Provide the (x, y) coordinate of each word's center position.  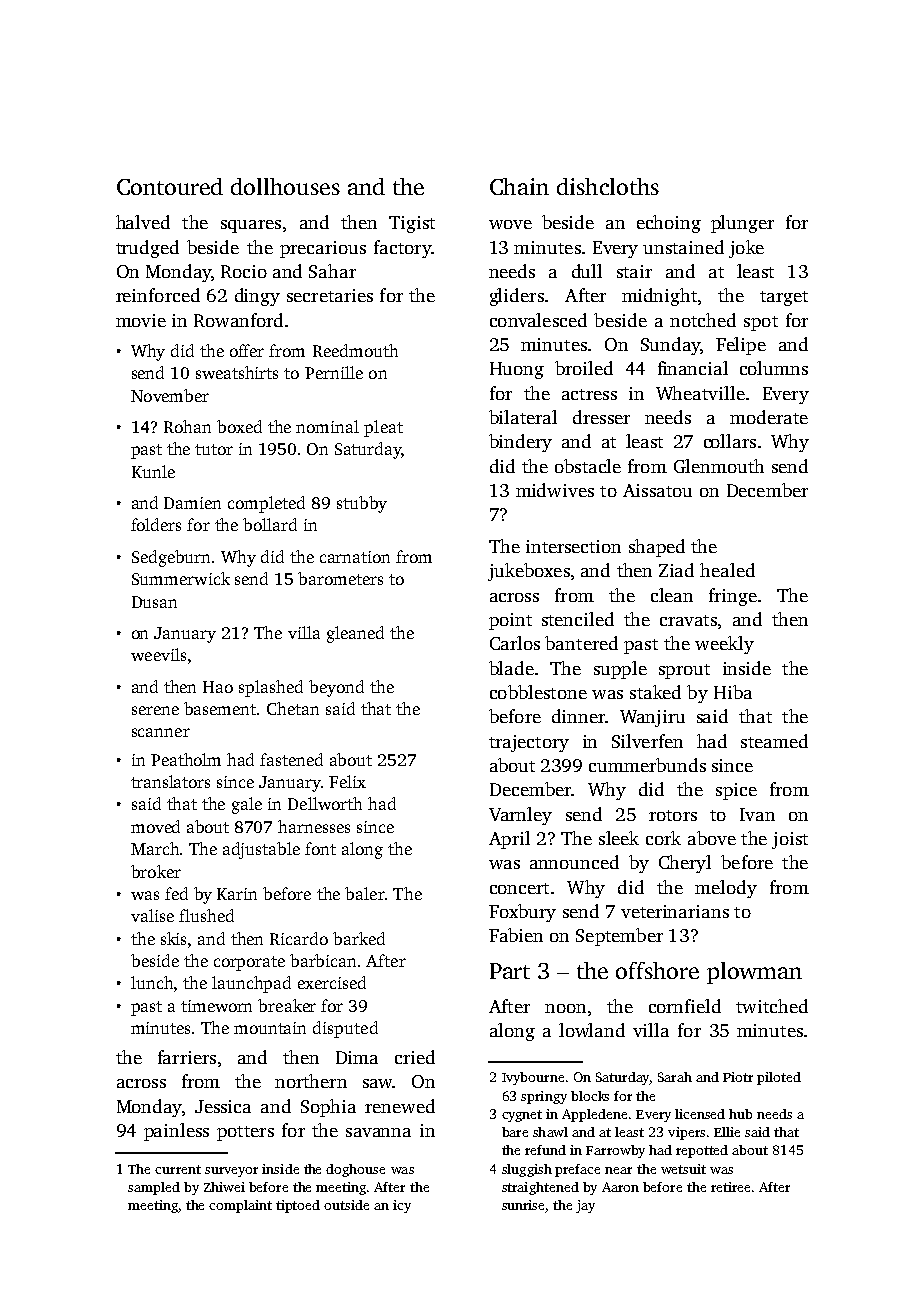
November (170, 395)
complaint (240, 1206)
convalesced (538, 320)
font (320, 848)
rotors (673, 815)
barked (359, 938)
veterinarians (675, 911)
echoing (669, 224)
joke (746, 249)
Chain (519, 186)
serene (155, 710)
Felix (347, 781)
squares (251, 226)
